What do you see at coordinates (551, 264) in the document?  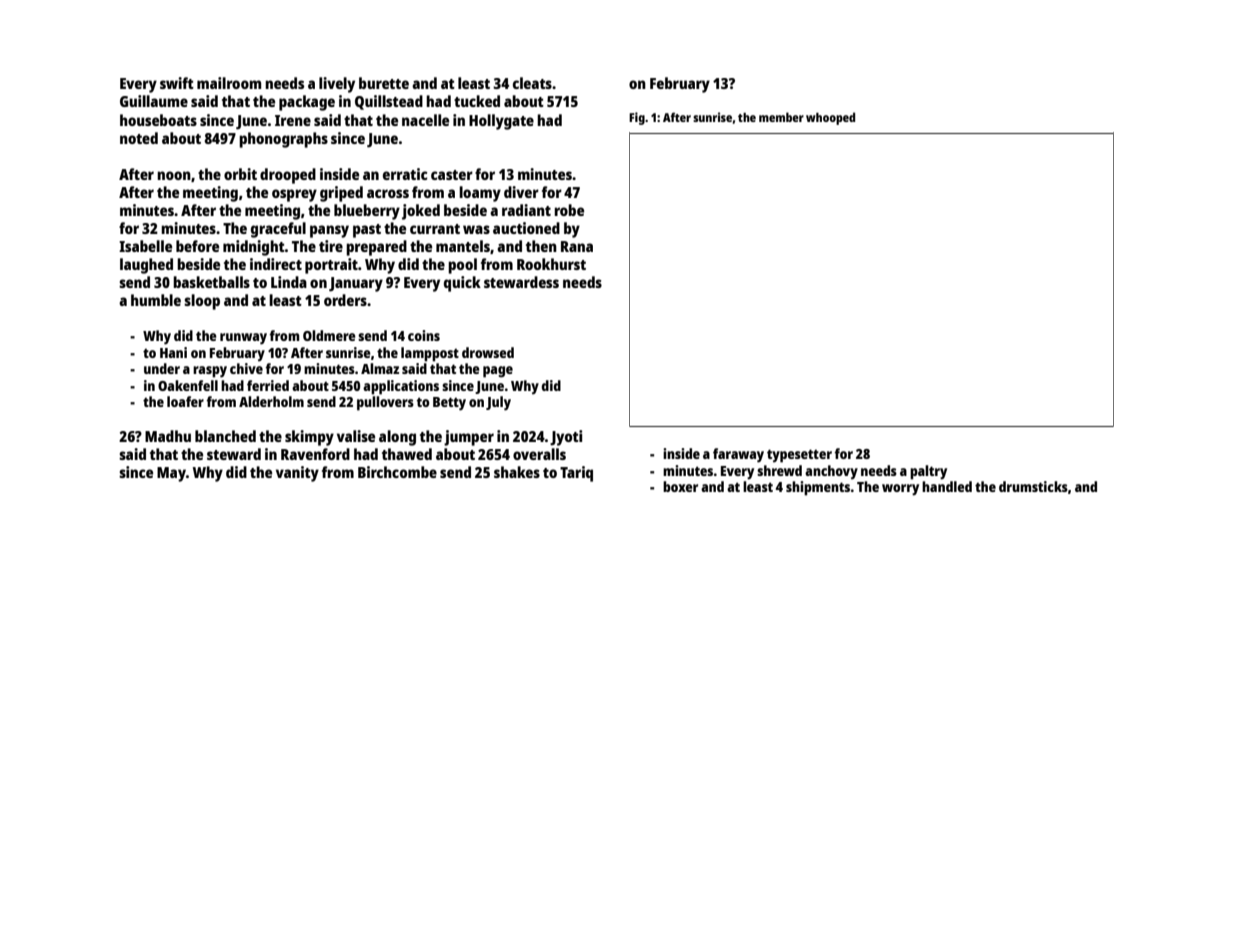 I see `Rookhurst` at bounding box center [551, 264].
